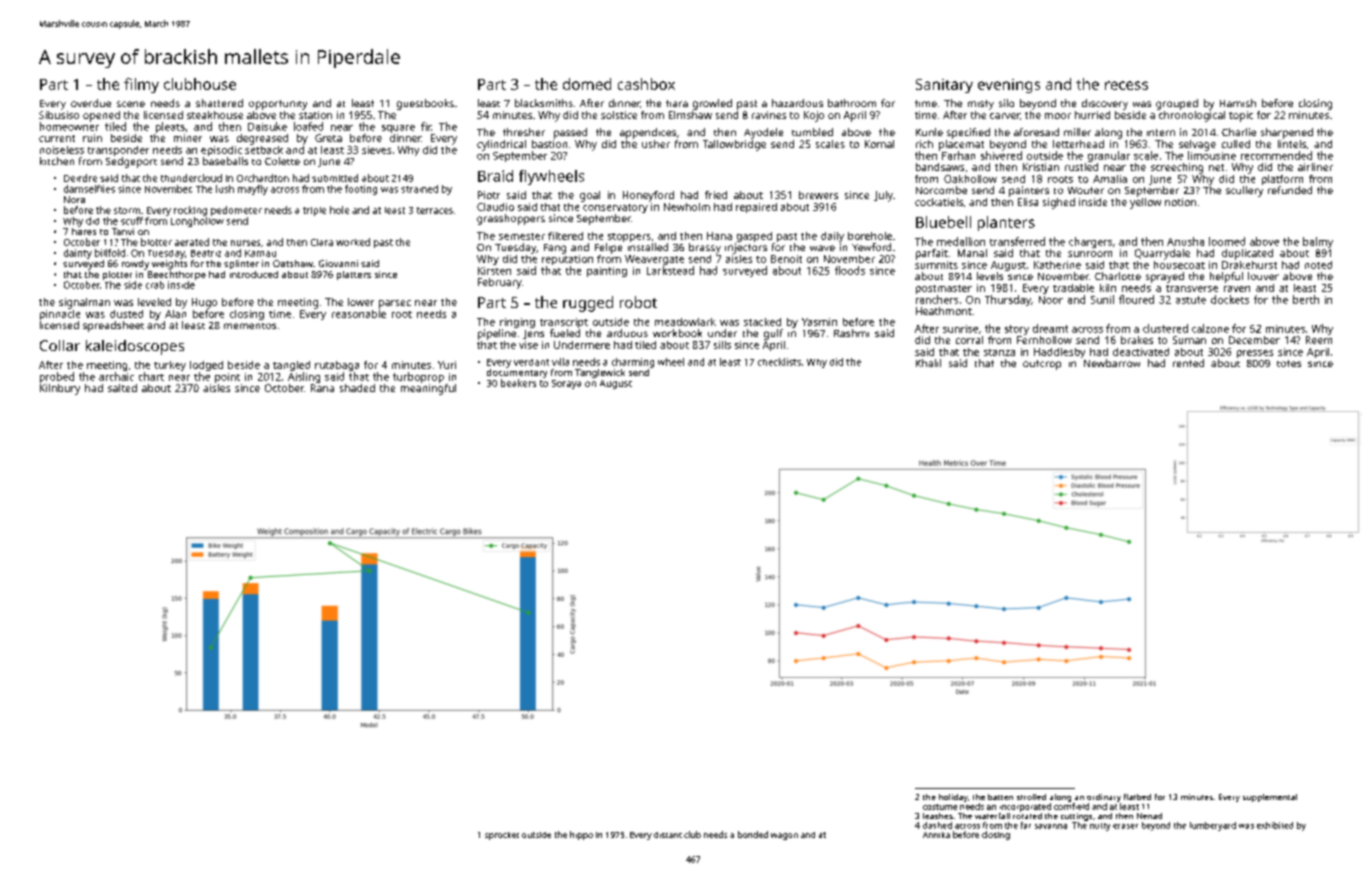 Image resolution: width=1372 pixels, height=887 pixels. What do you see at coordinates (1042, 365) in the screenshot?
I see `outcrop` at bounding box center [1042, 365].
